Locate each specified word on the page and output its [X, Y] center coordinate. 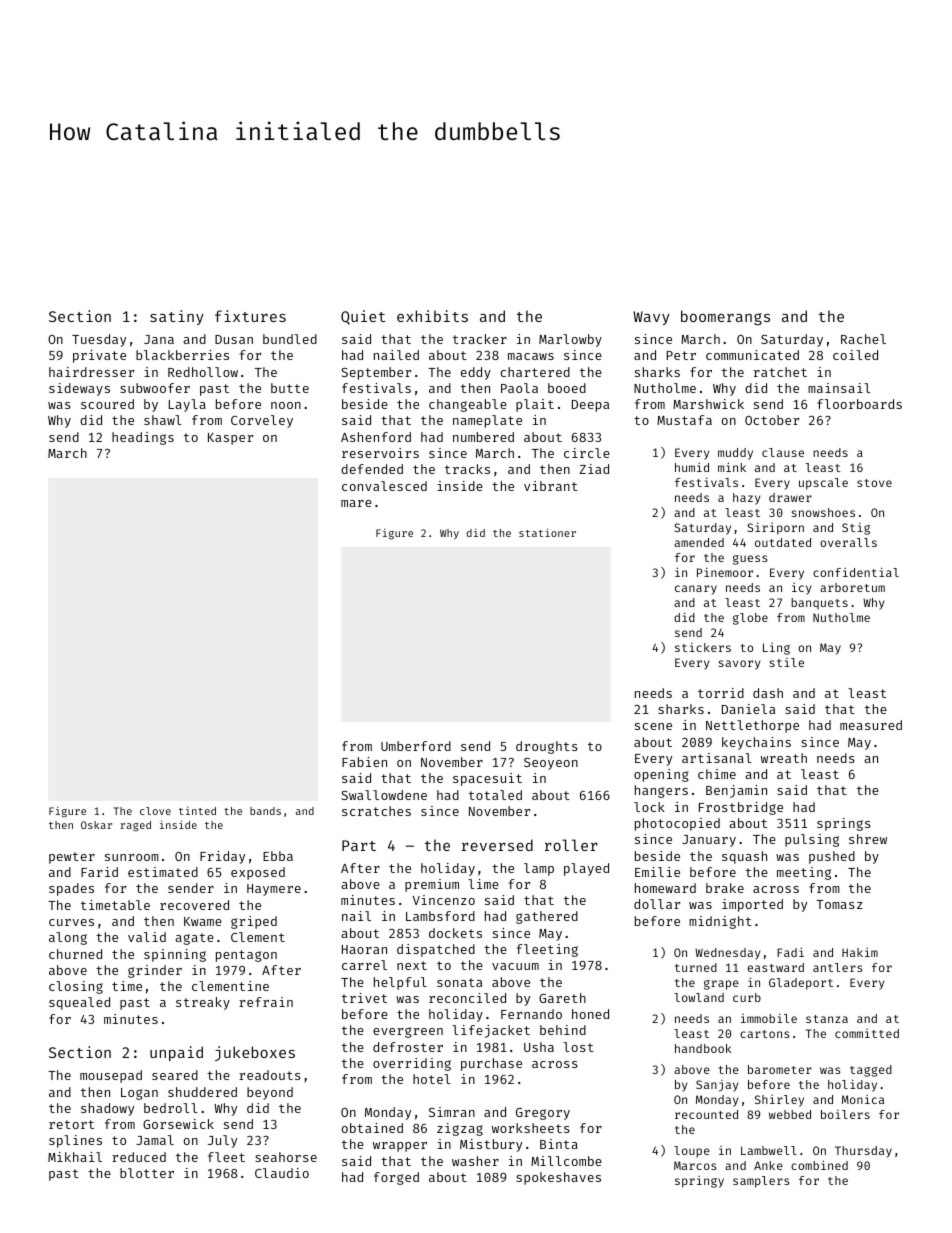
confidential [856, 572]
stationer [547, 532]
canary [696, 590]
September [376, 373]
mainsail [839, 388]
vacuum [515, 966]
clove [155, 811]
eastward [775, 967]
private [99, 356]
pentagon [246, 956]
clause [783, 452]
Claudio [282, 1173]
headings [143, 438]
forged [396, 1178]
